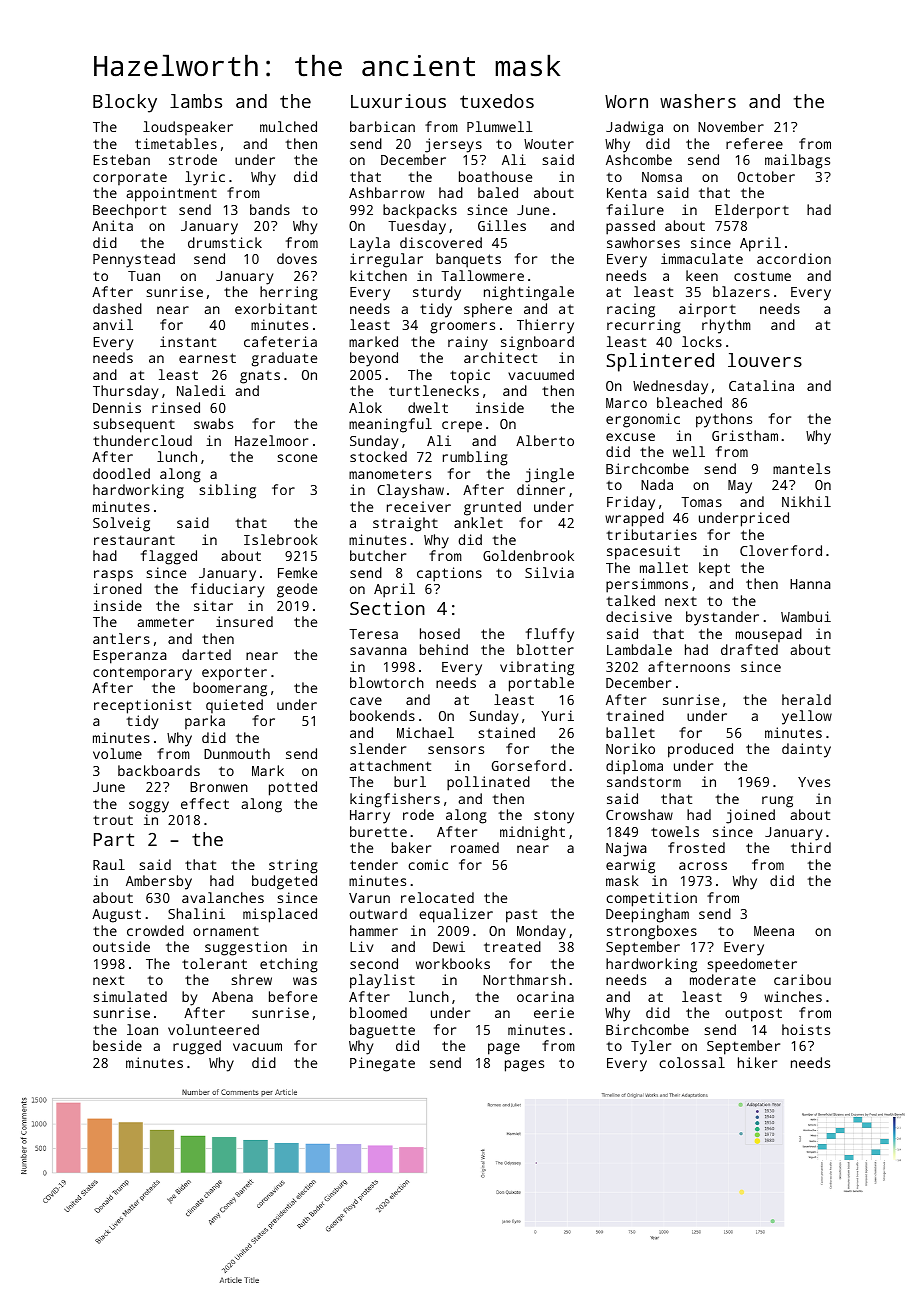  What do you see at coordinates (382, 1031) in the screenshot?
I see `baguette` at bounding box center [382, 1031].
